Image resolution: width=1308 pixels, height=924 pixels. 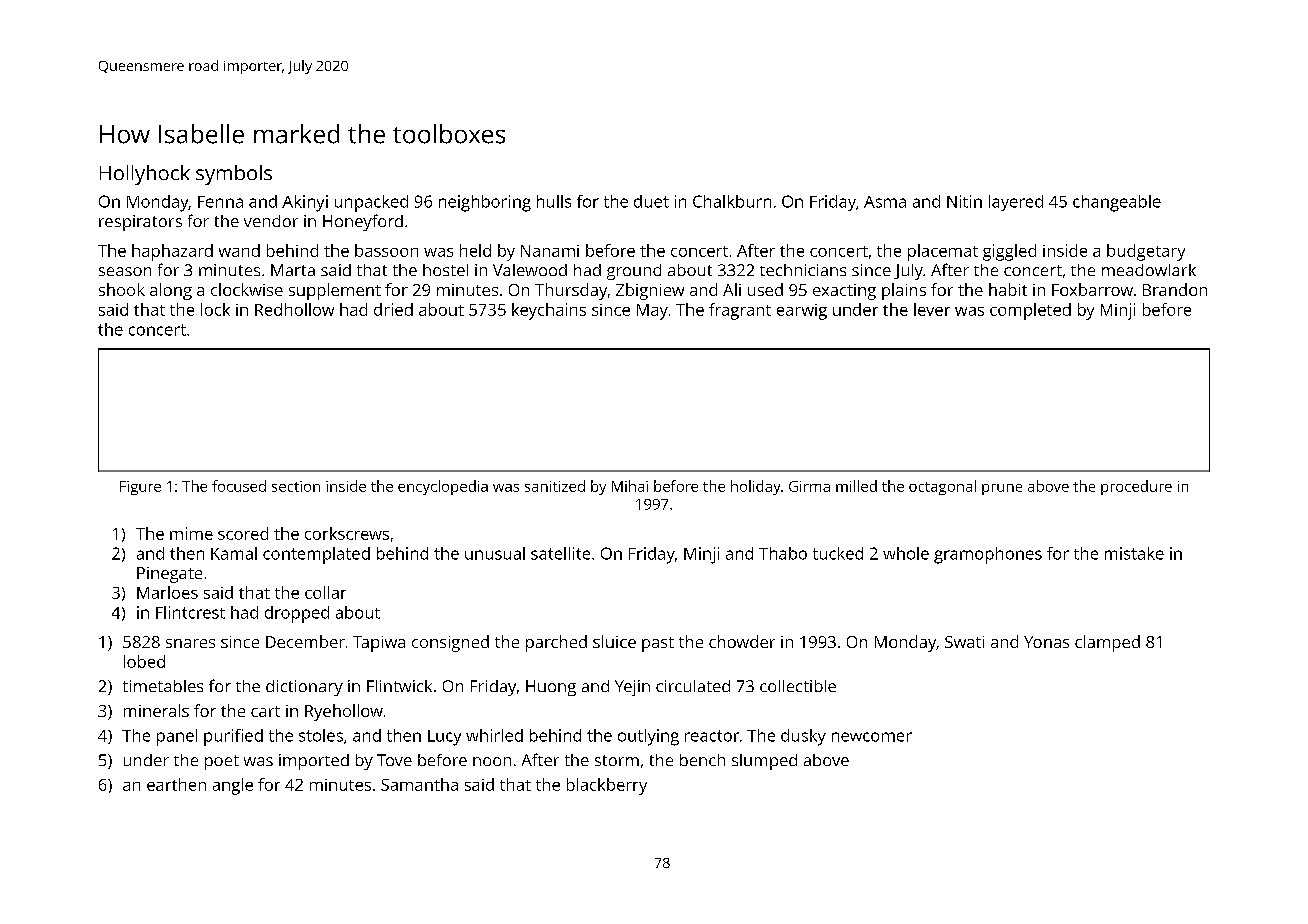 I want to click on encyclopedia, so click(x=443, y=487).
